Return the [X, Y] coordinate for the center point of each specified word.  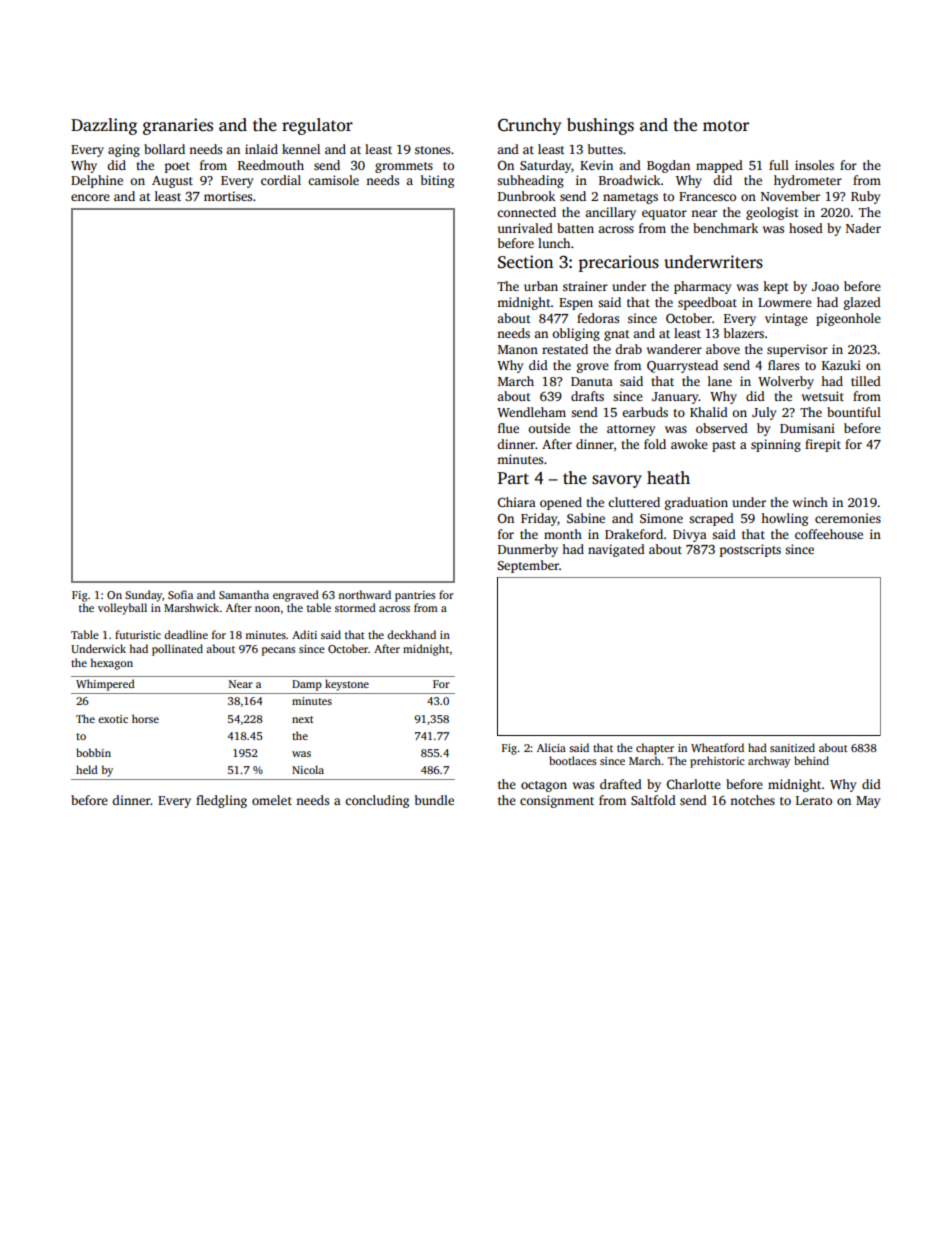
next [303, 719]
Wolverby [786, 382]
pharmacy [702, 287]
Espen [576, 304]
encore [90, 197]
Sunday [143, 596]
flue [508, 428]
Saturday [545, 166]
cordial [281, 180]
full [779, 165]
